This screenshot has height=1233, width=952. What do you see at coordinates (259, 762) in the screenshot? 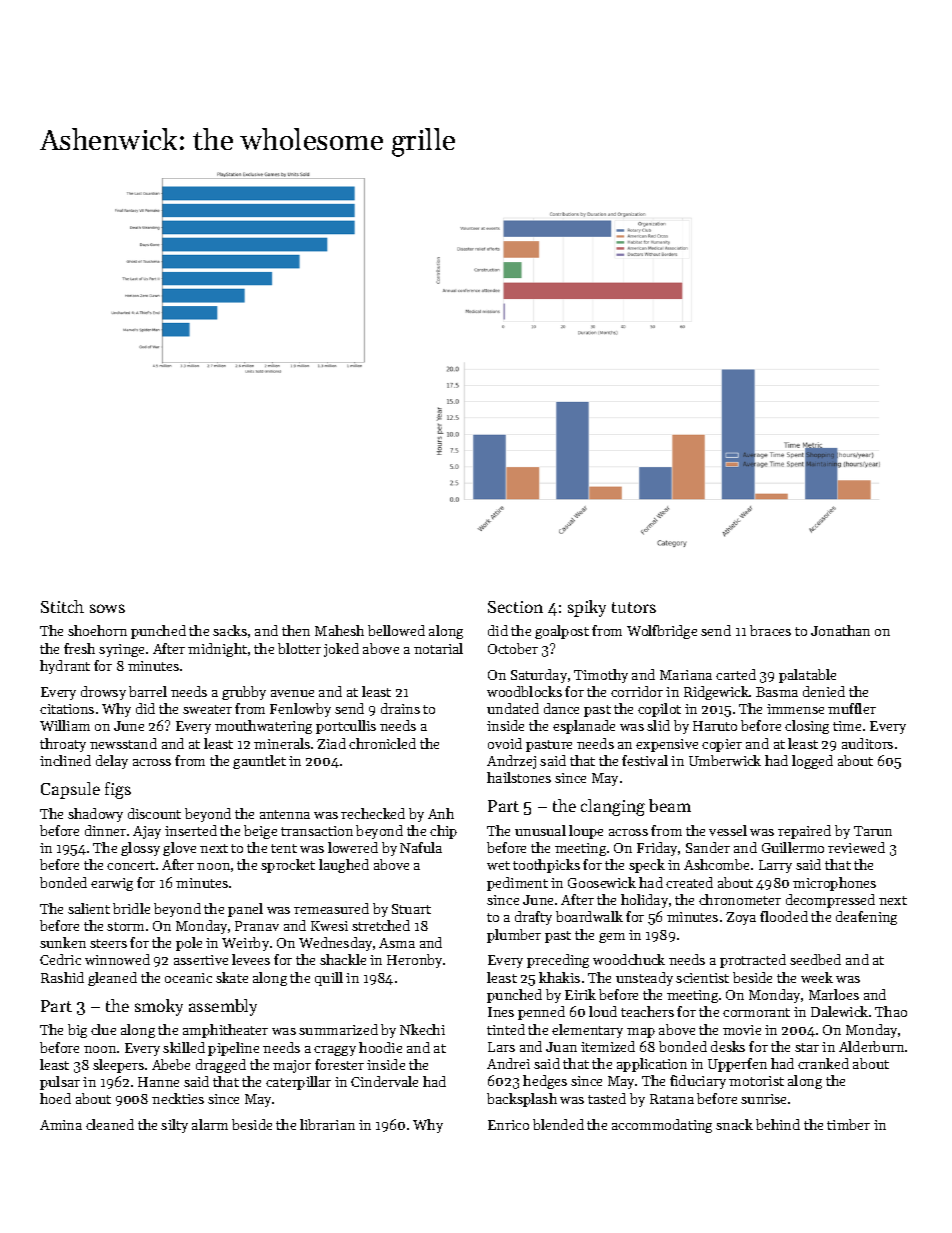
I see `gauntlet` at bounding box center [259, 762].
